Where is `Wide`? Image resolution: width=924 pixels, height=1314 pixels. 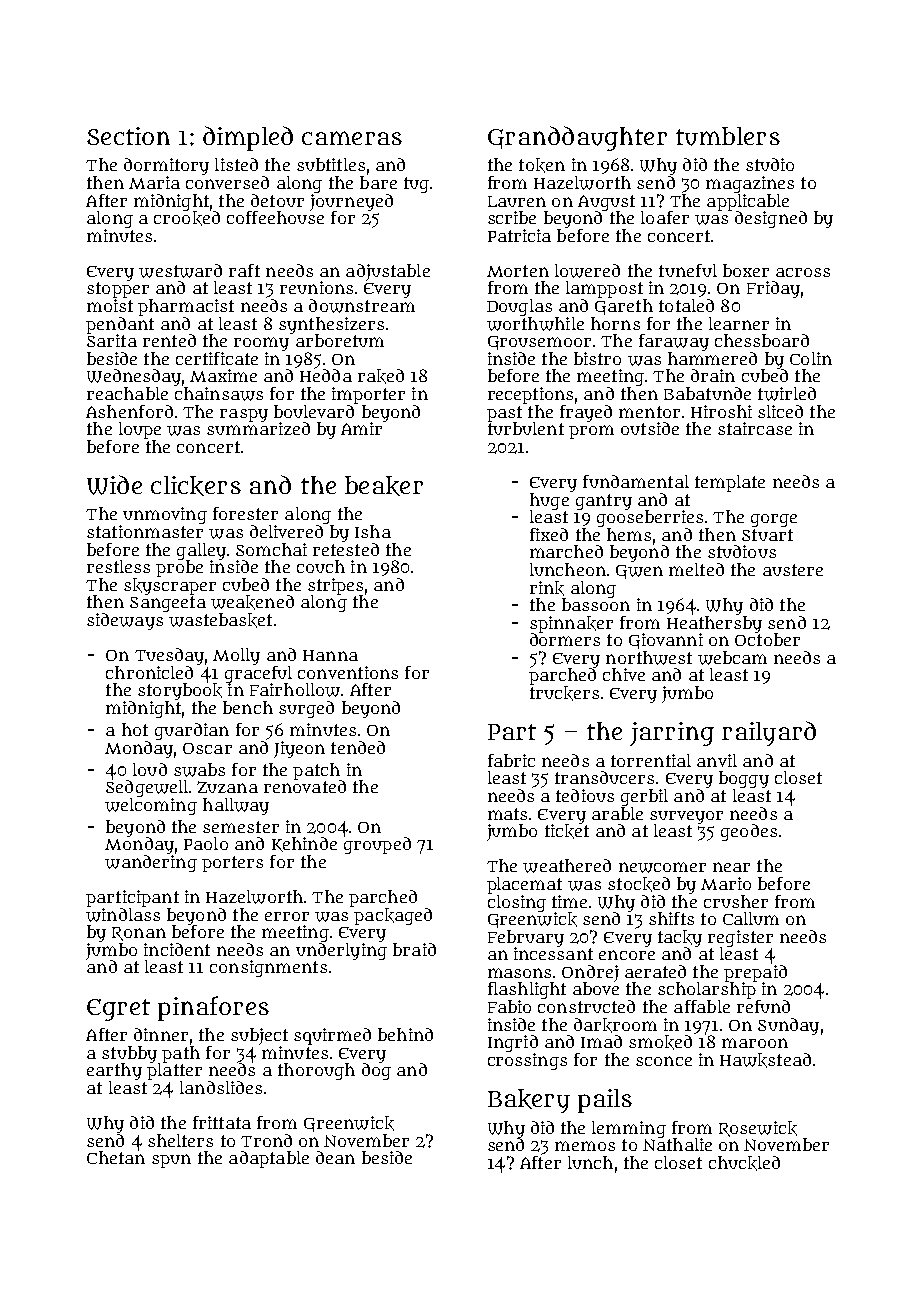
Wide is located at coordinates (114, 485).
